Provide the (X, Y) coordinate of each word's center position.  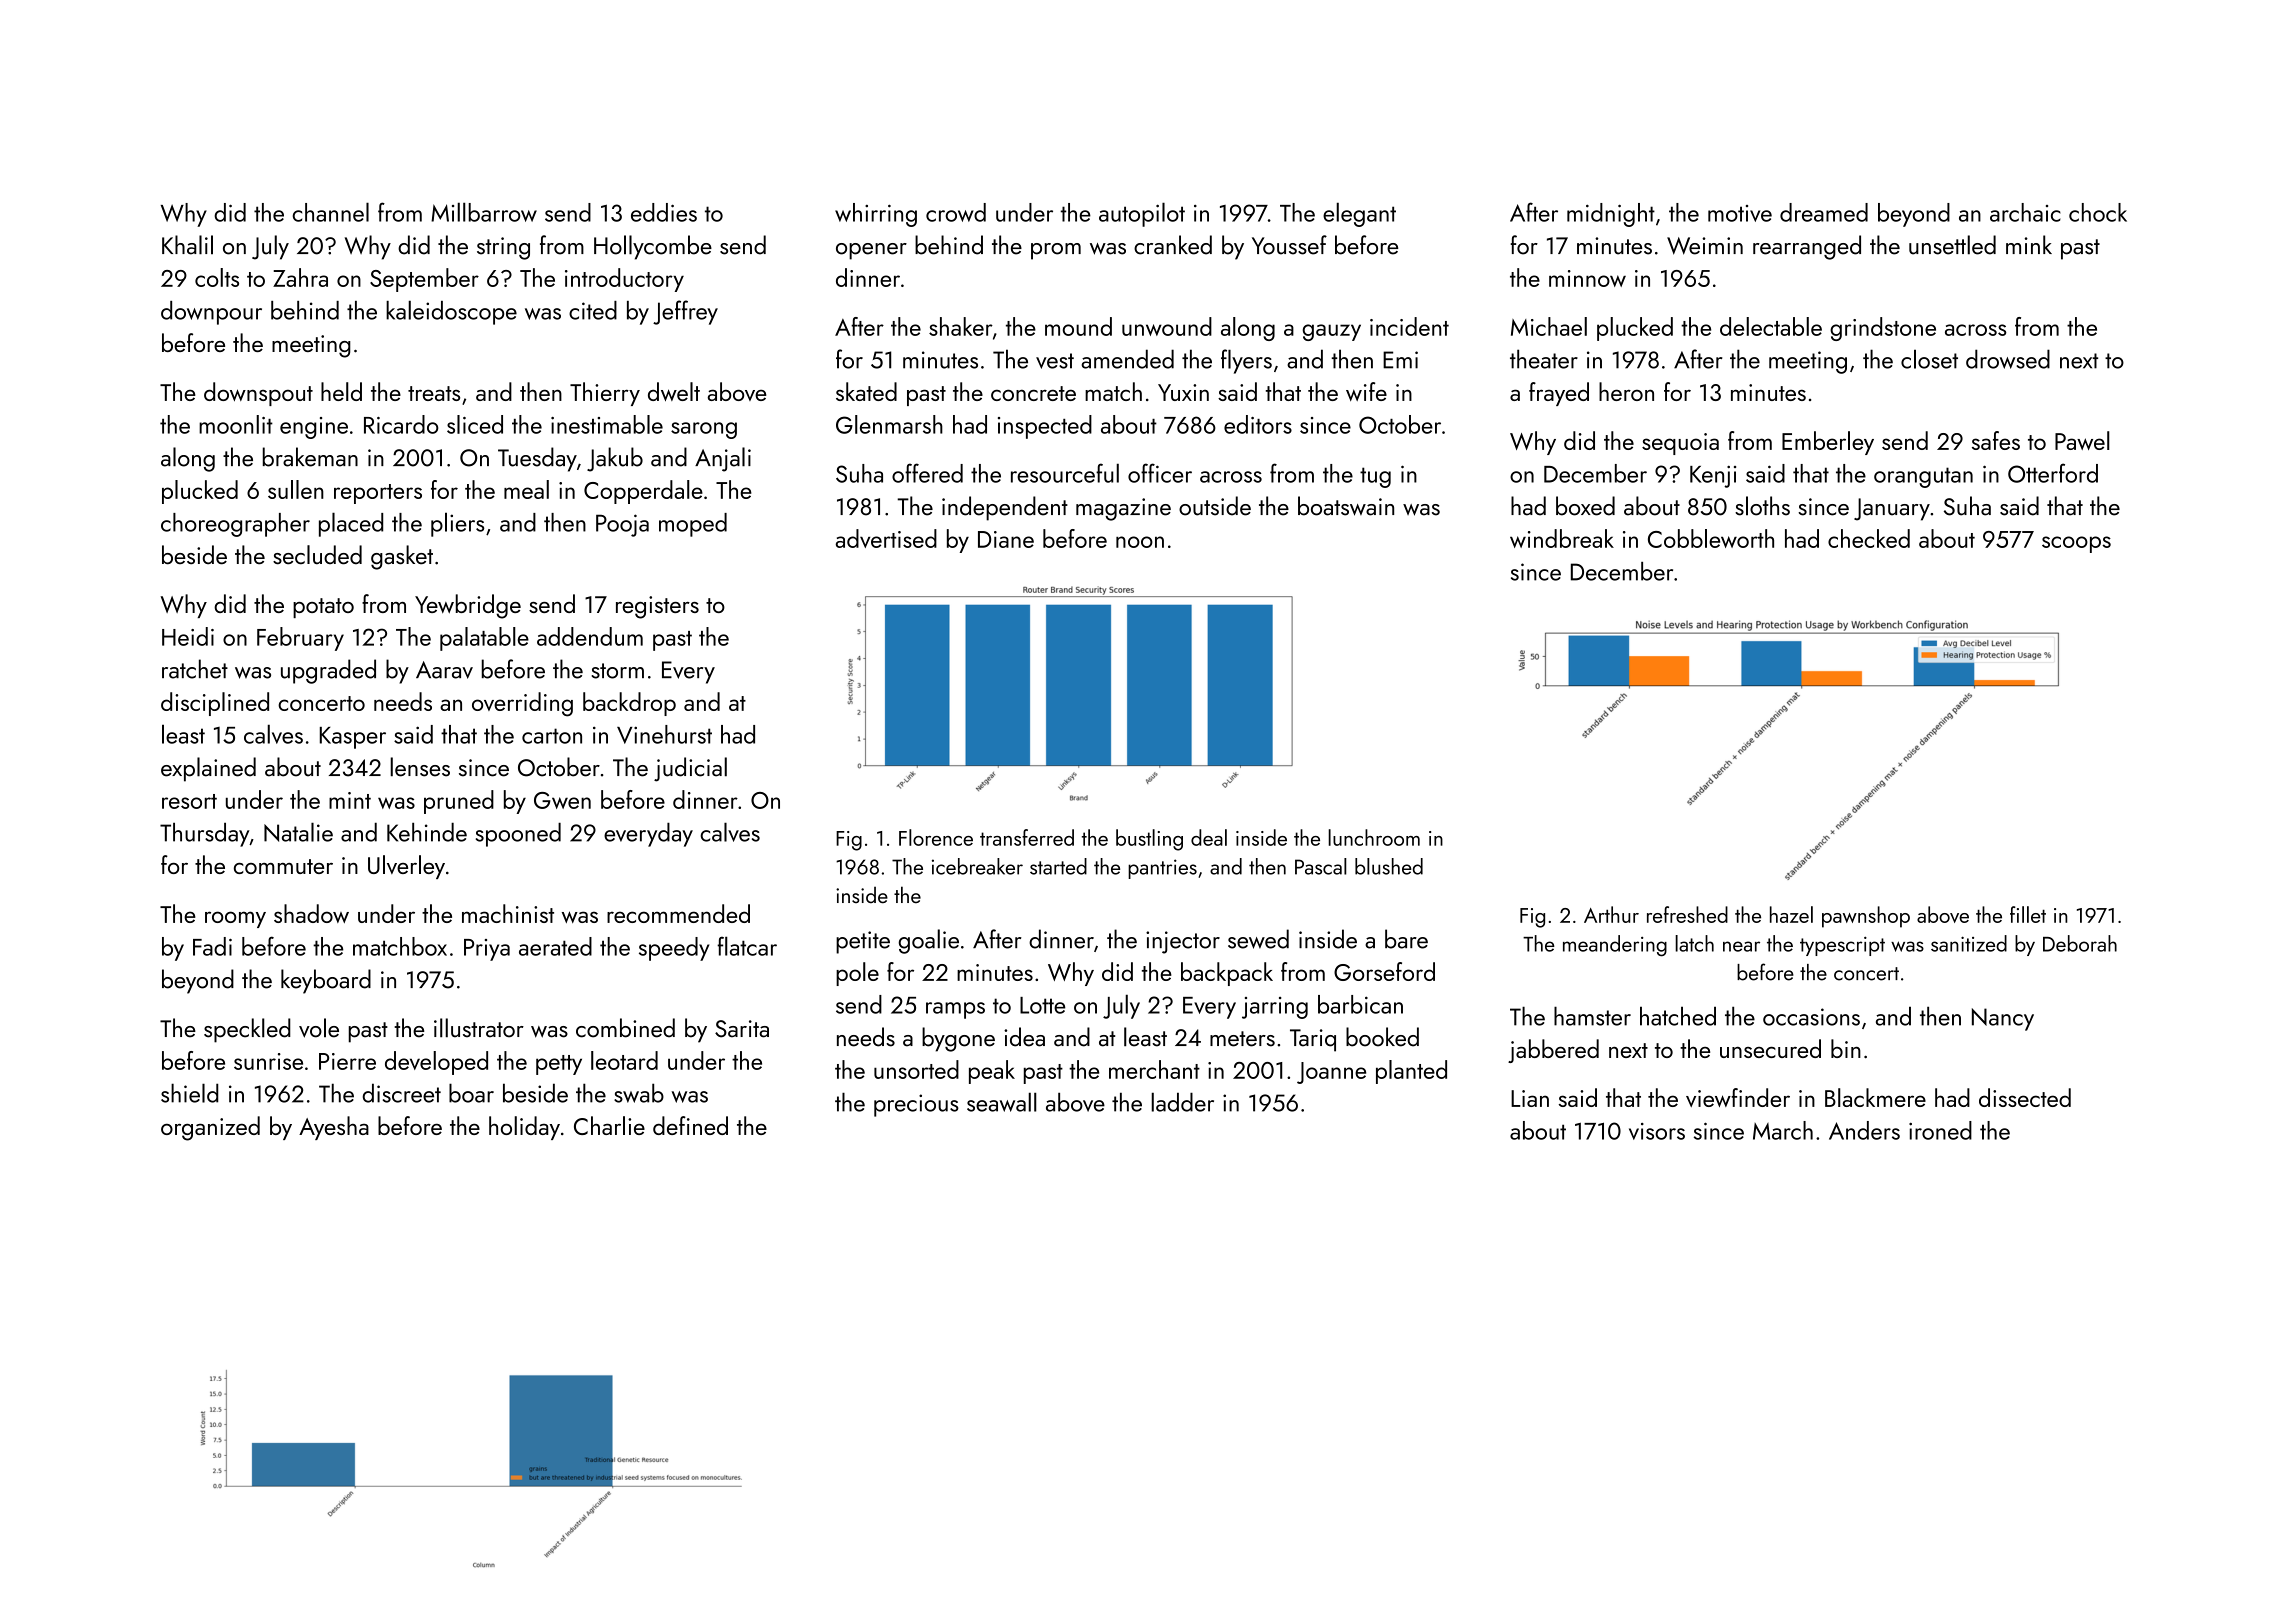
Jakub (615, 459)
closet (1929, 359)
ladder (1182, 1102)
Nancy (2003, 1019)
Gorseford (1384, 971)
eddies (664, 212)
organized (210, 1128)
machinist (508, 913)
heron (1626, 391)
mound (1078, 326)
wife (1366, 391)
